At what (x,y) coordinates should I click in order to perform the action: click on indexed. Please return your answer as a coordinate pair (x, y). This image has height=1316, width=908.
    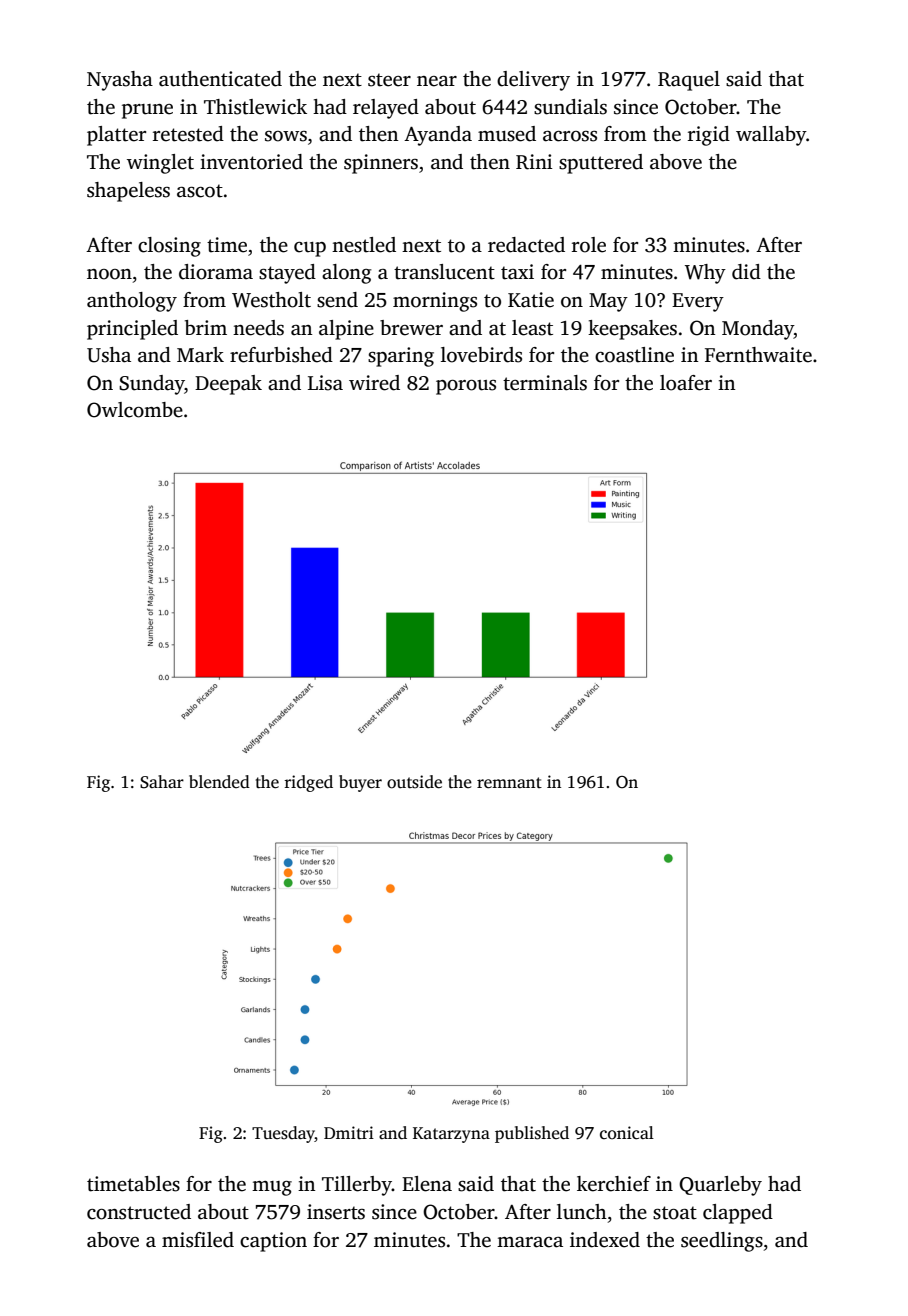
    Looking at the image, I should click on (605, 1240).
